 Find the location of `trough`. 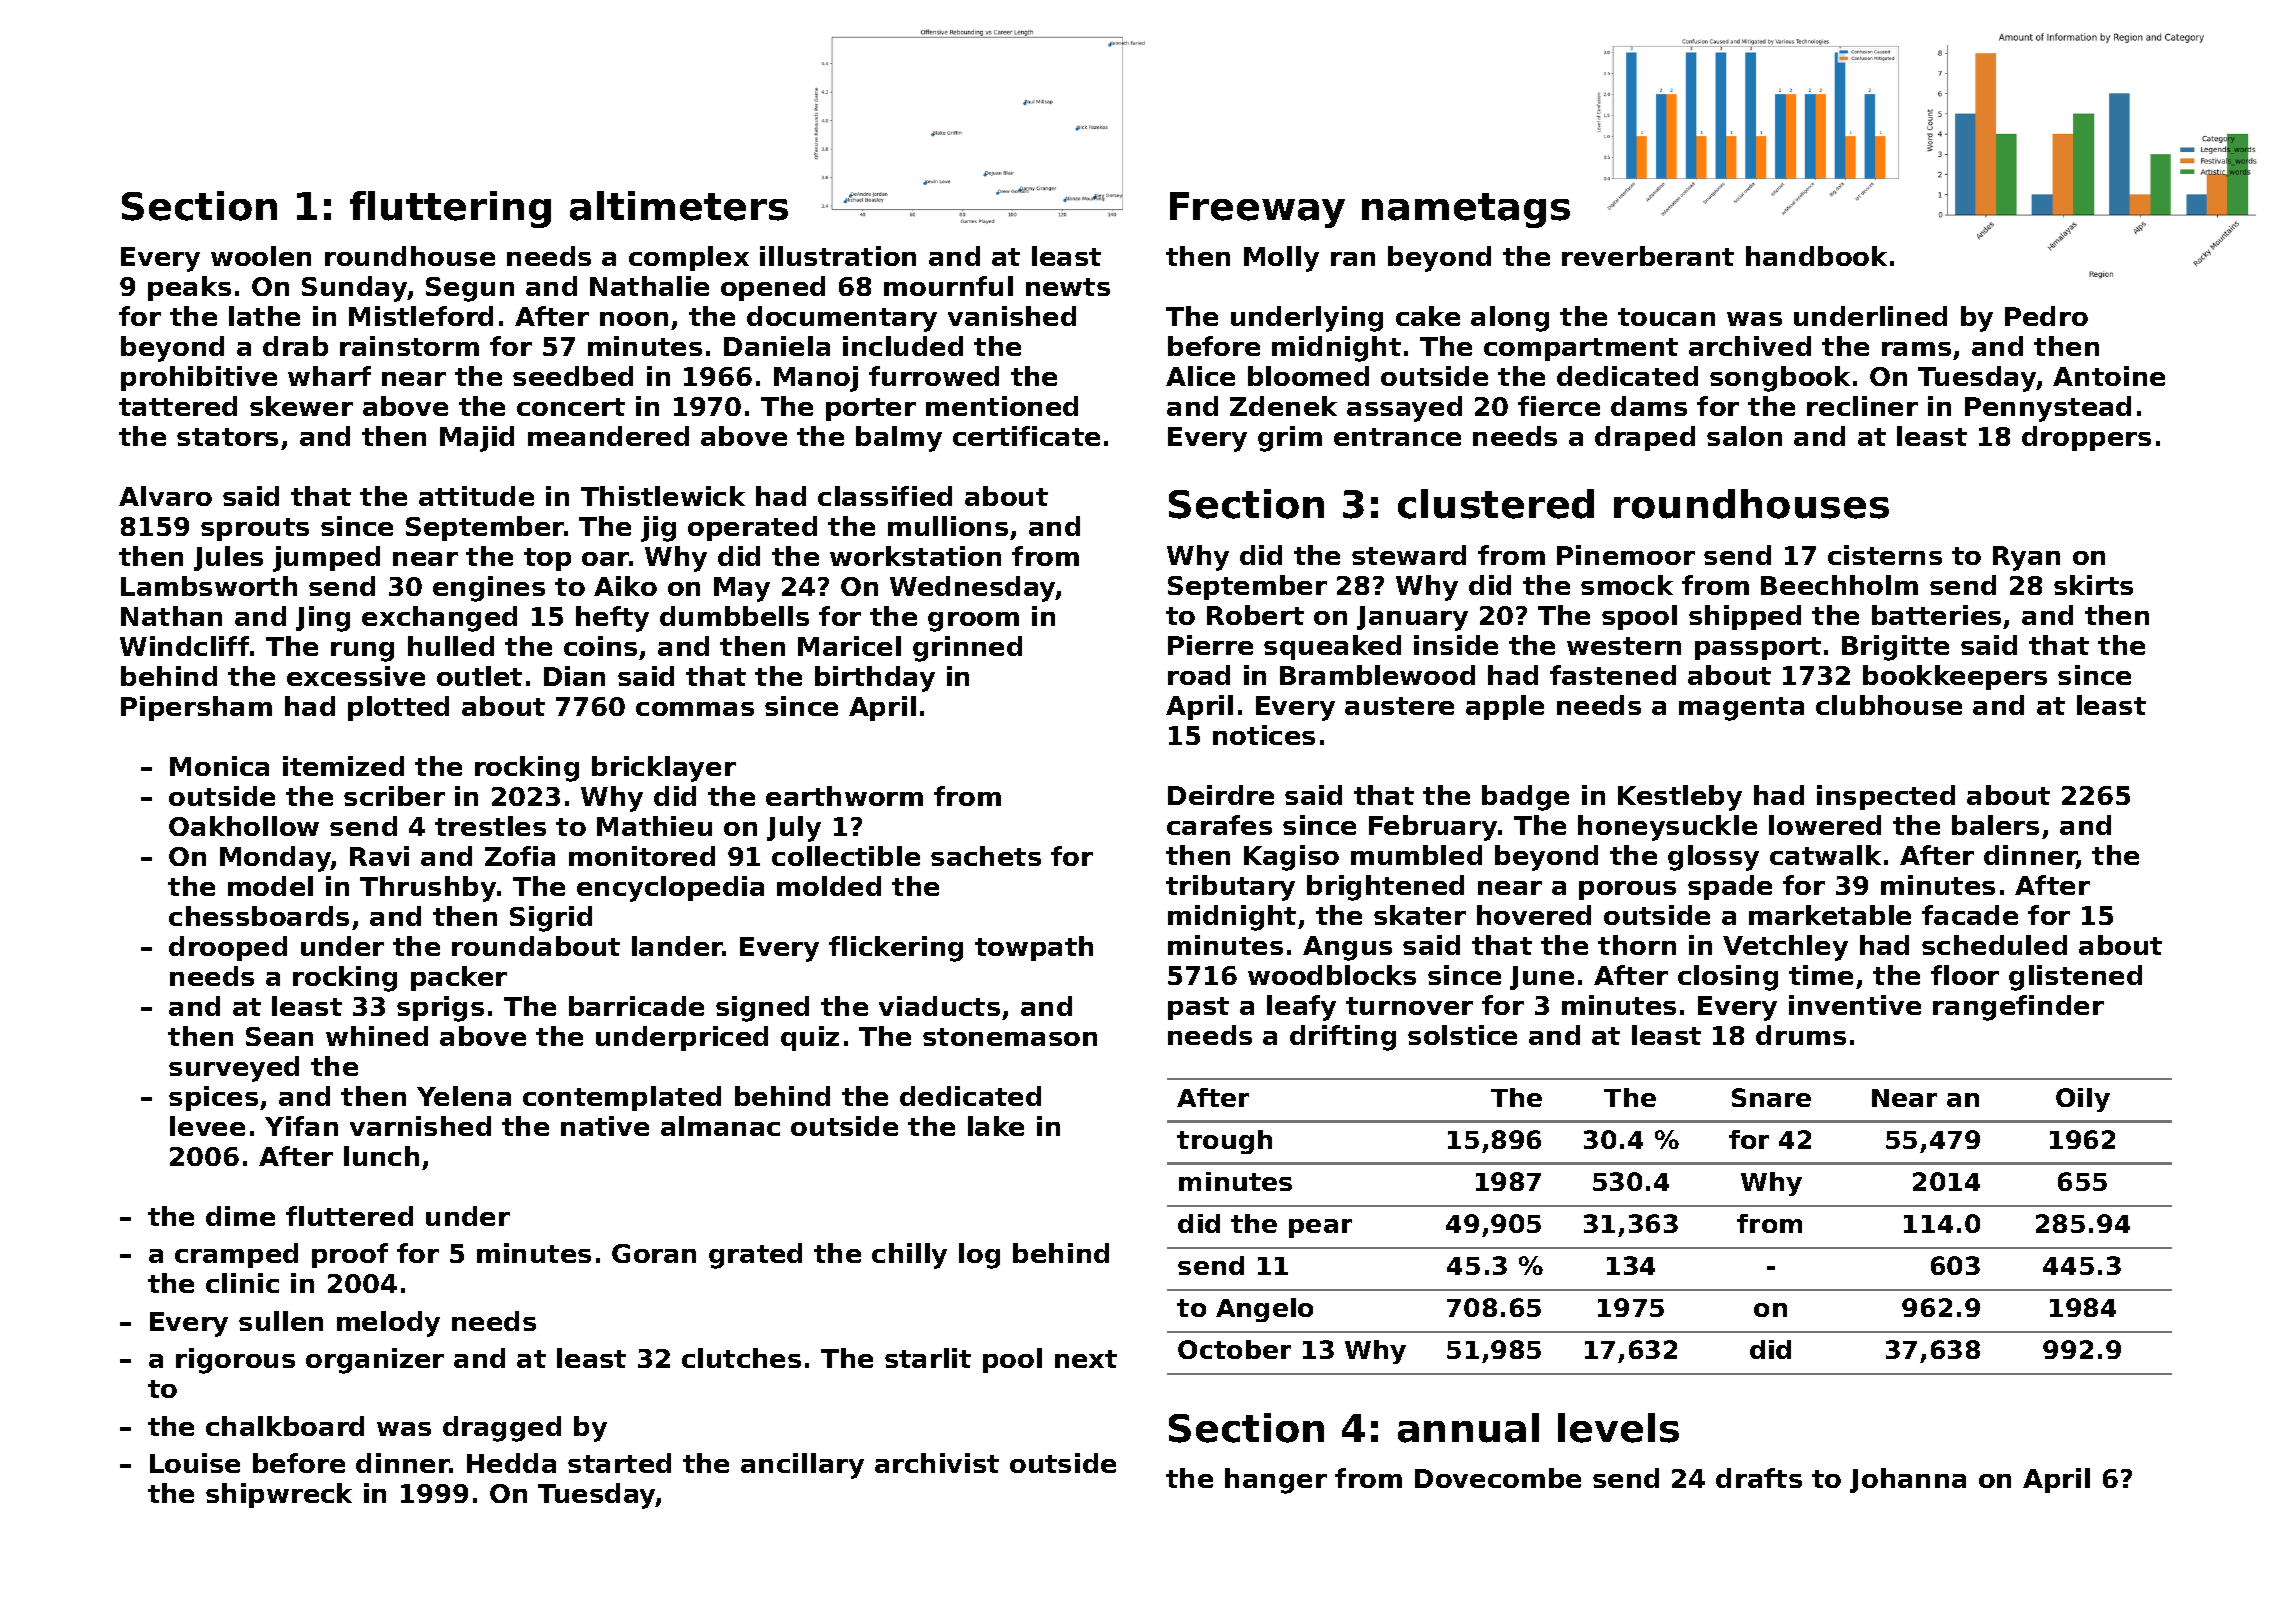

trough is located at coordinates (1224, 1142).
